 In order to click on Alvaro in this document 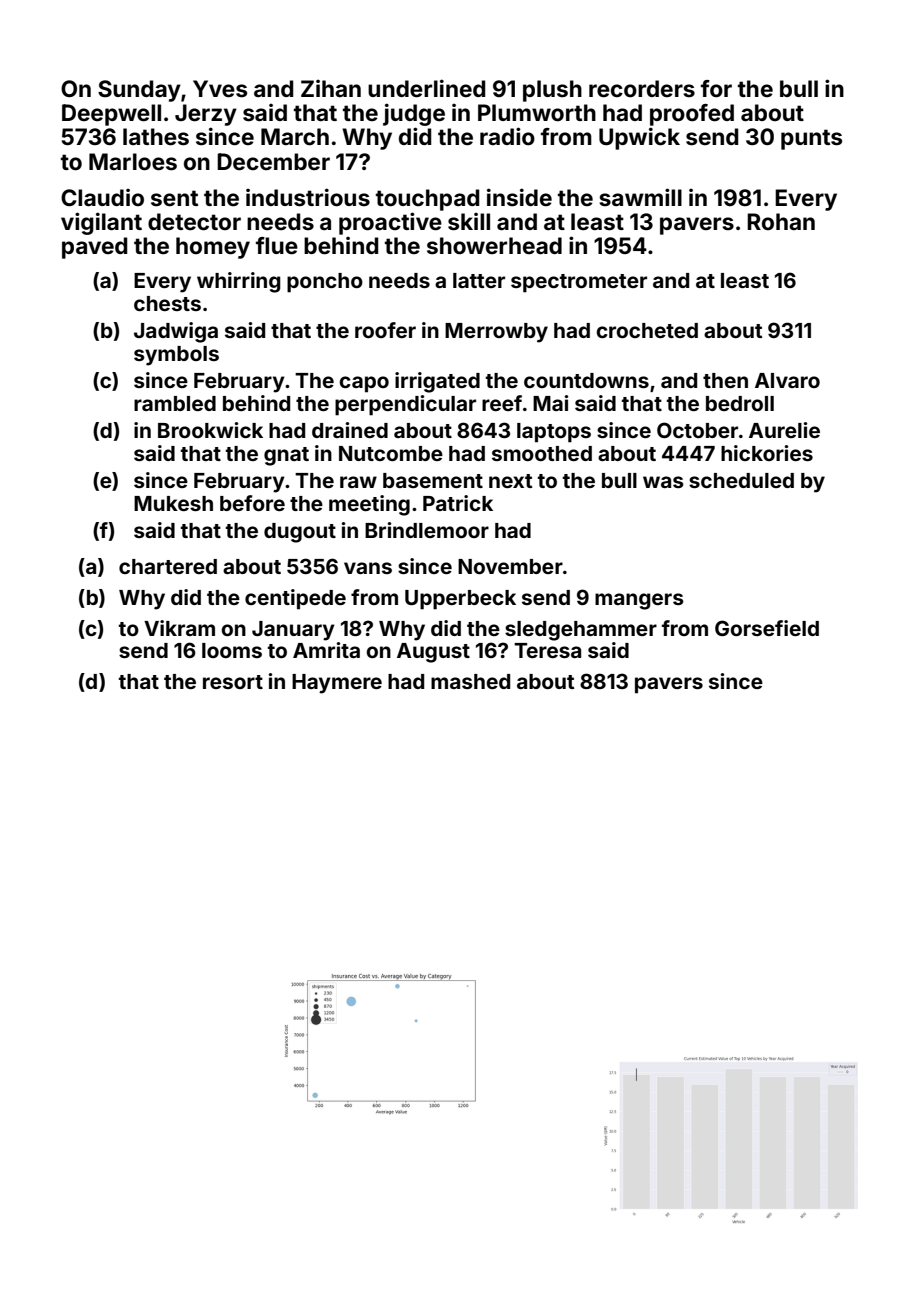, I will do `click(787, 380)`.
